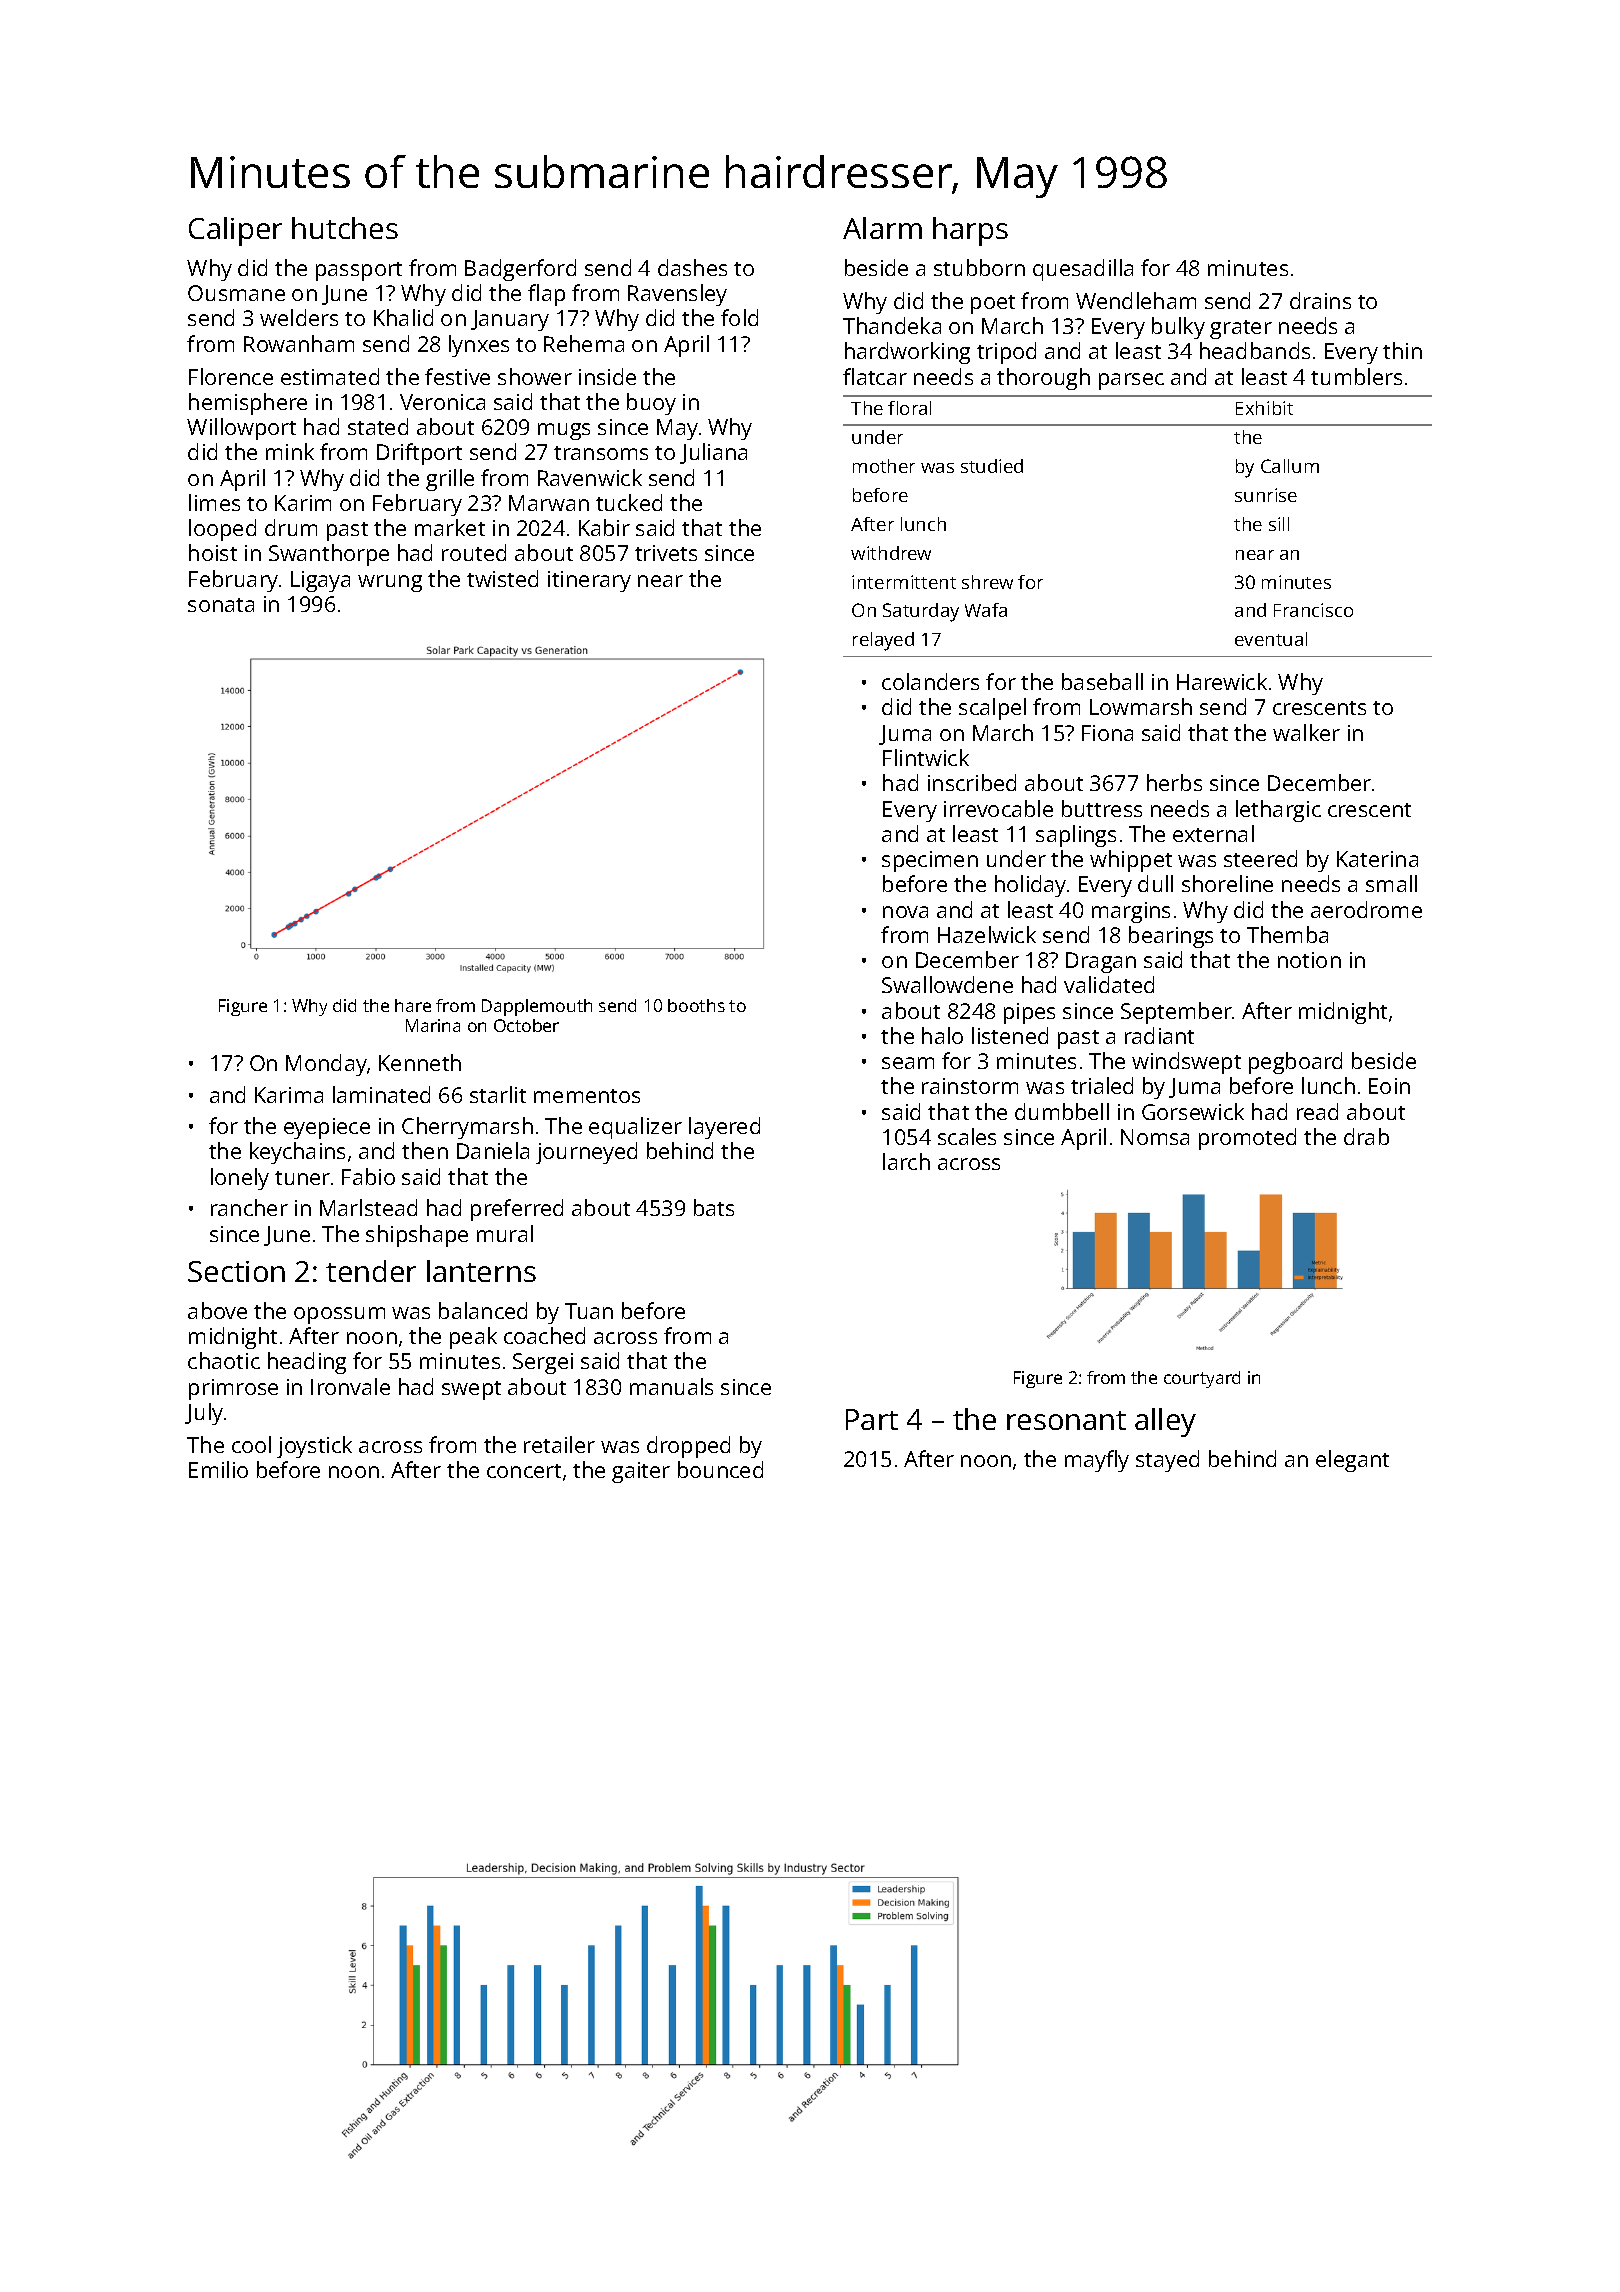  Describe the element at coordinates (1202, 1379) in the image. I see `courtyard` at that location.
